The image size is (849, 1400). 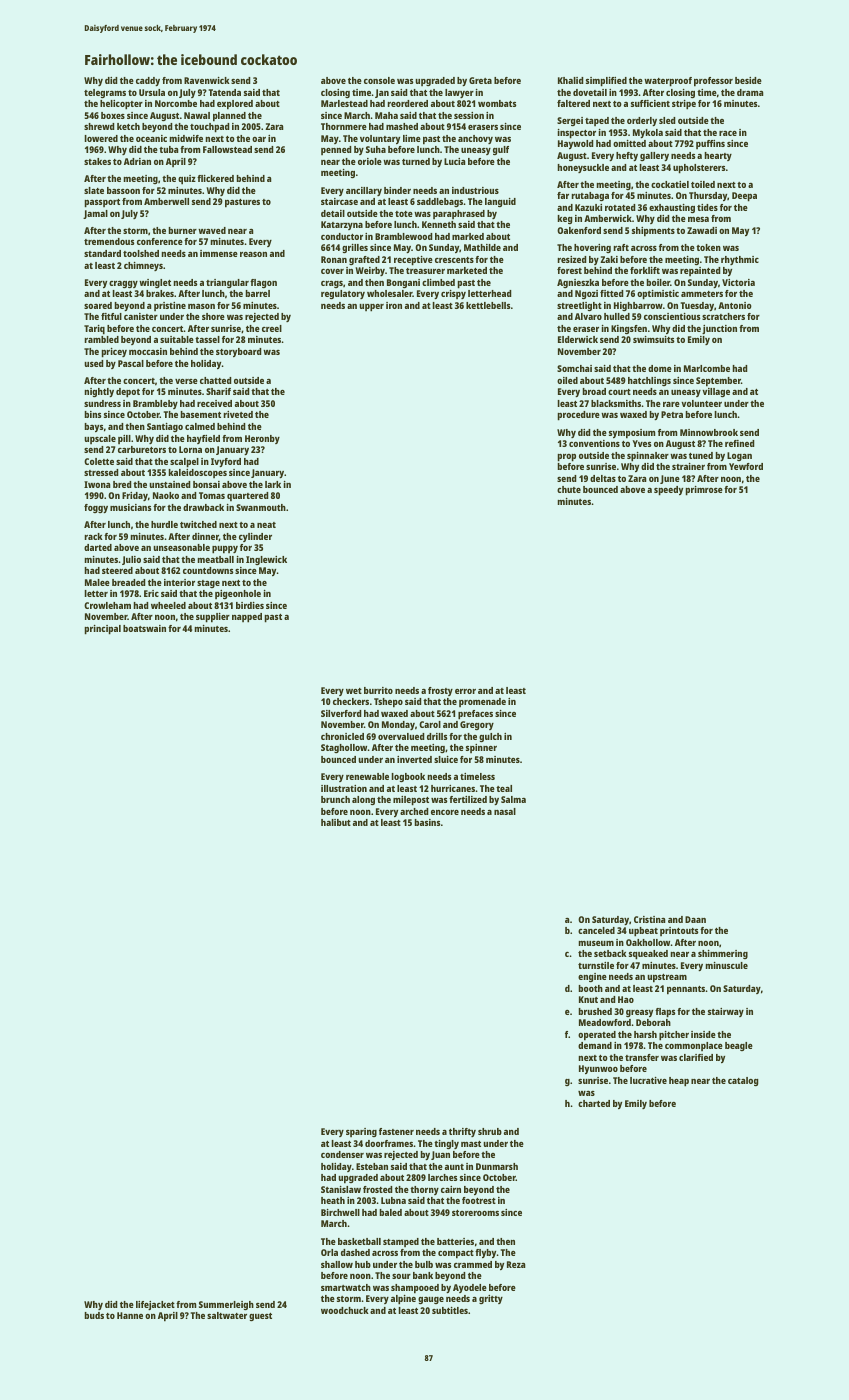 What do you see at coordinates (450, 1310) in the screenshot?
I see `subtitles` at bounding box center [450, 1310].
